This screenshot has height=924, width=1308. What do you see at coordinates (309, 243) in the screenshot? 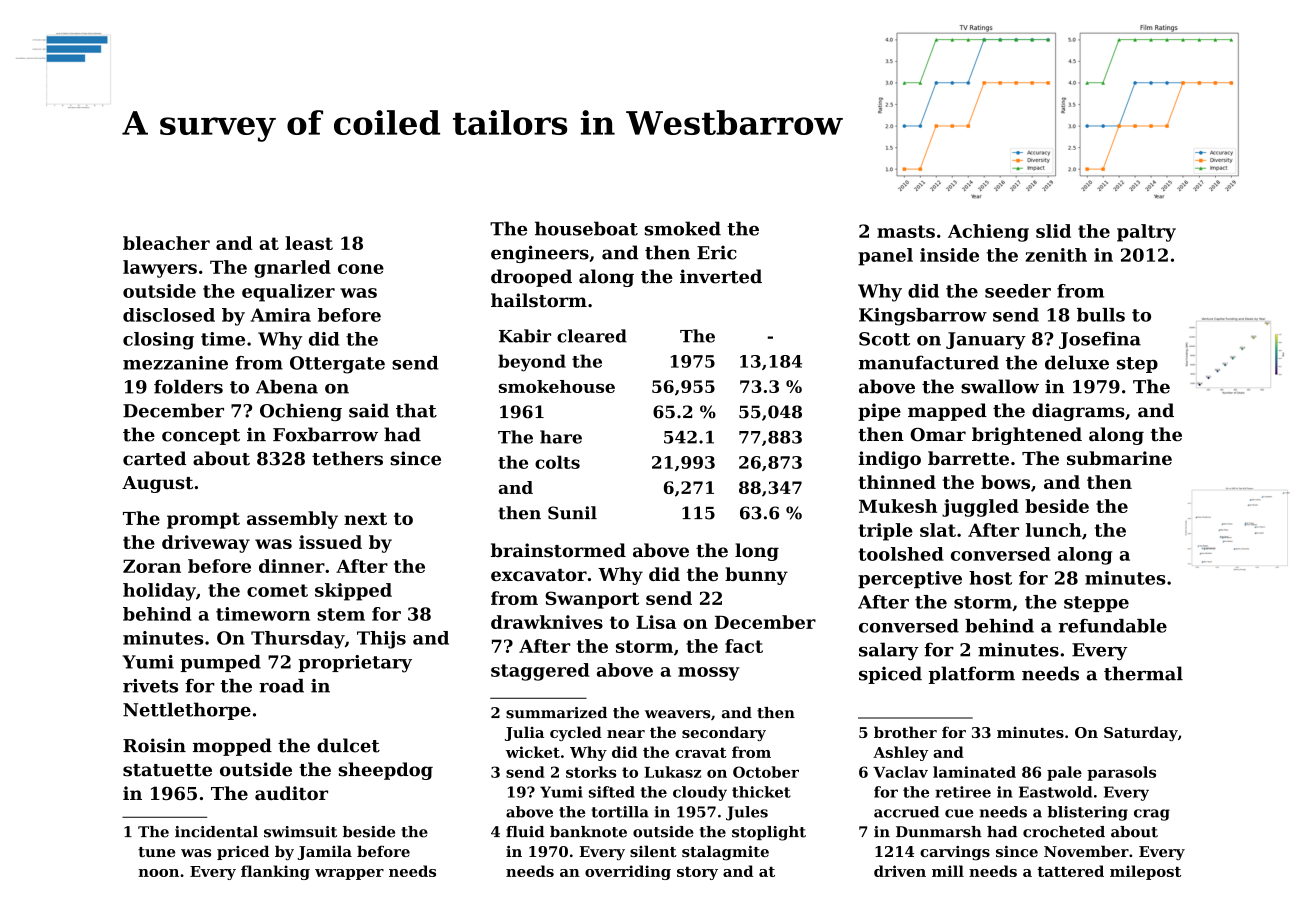
I see `least` at bounding box center [309, 243].
